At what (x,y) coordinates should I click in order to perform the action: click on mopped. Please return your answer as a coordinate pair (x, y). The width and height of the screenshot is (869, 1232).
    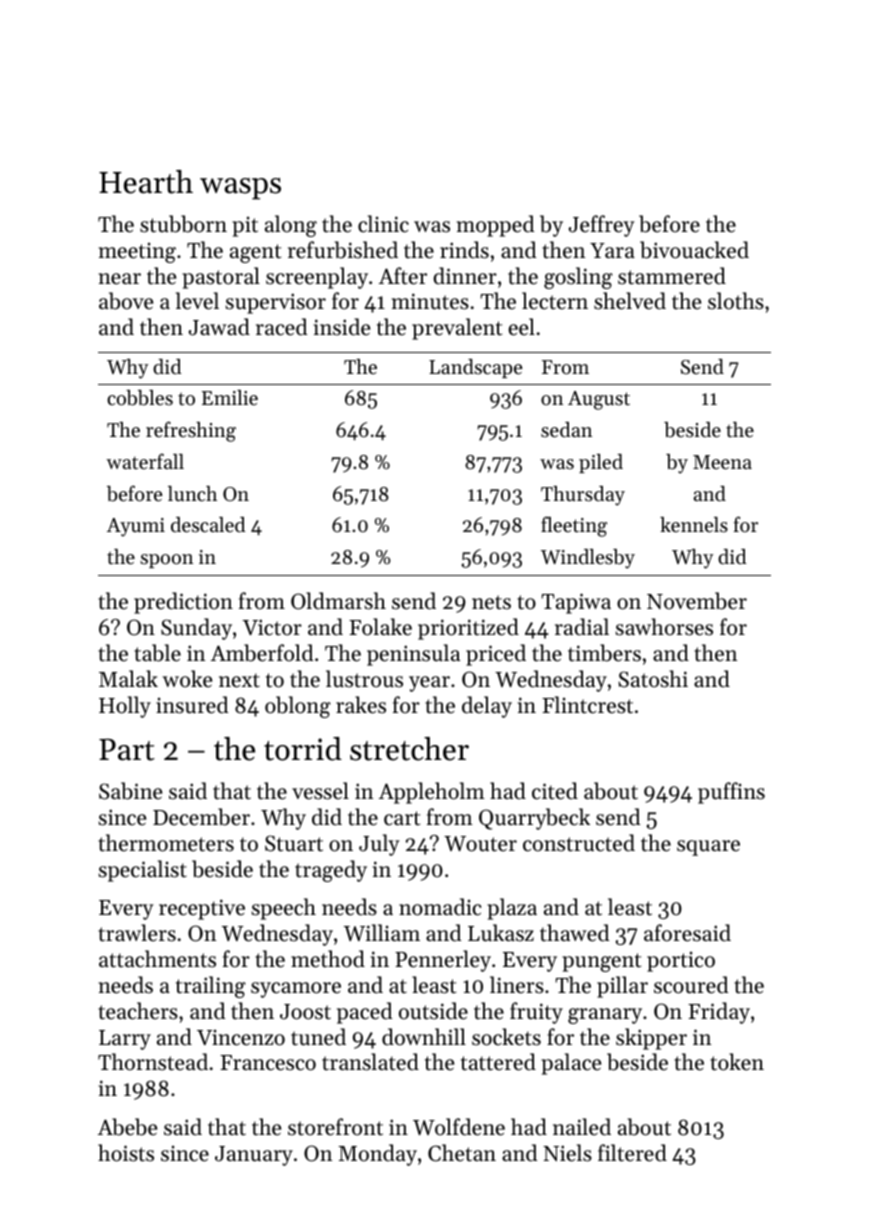
    Looking at the image, I should click on (495, 226).
